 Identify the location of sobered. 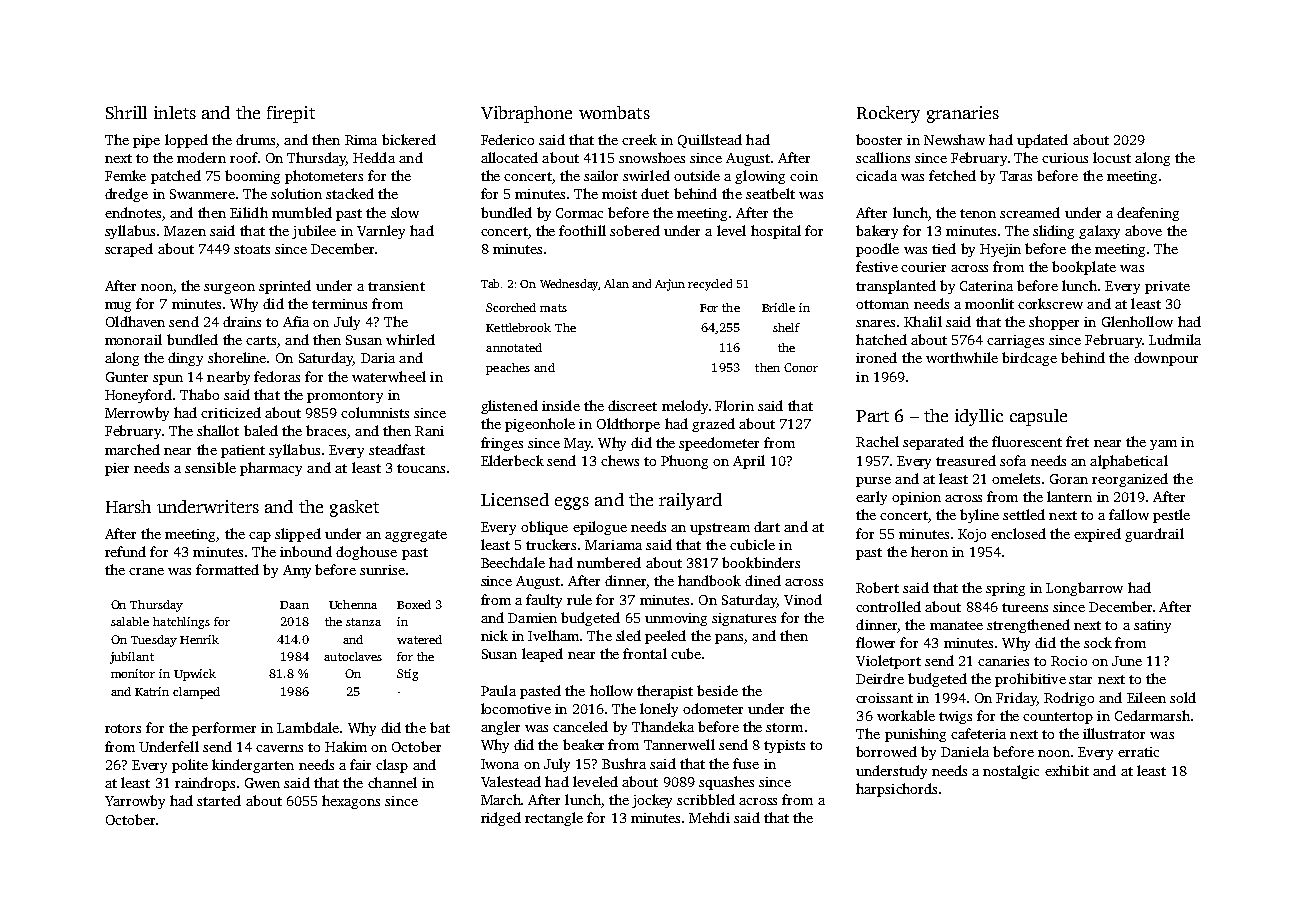
(635, 230).
